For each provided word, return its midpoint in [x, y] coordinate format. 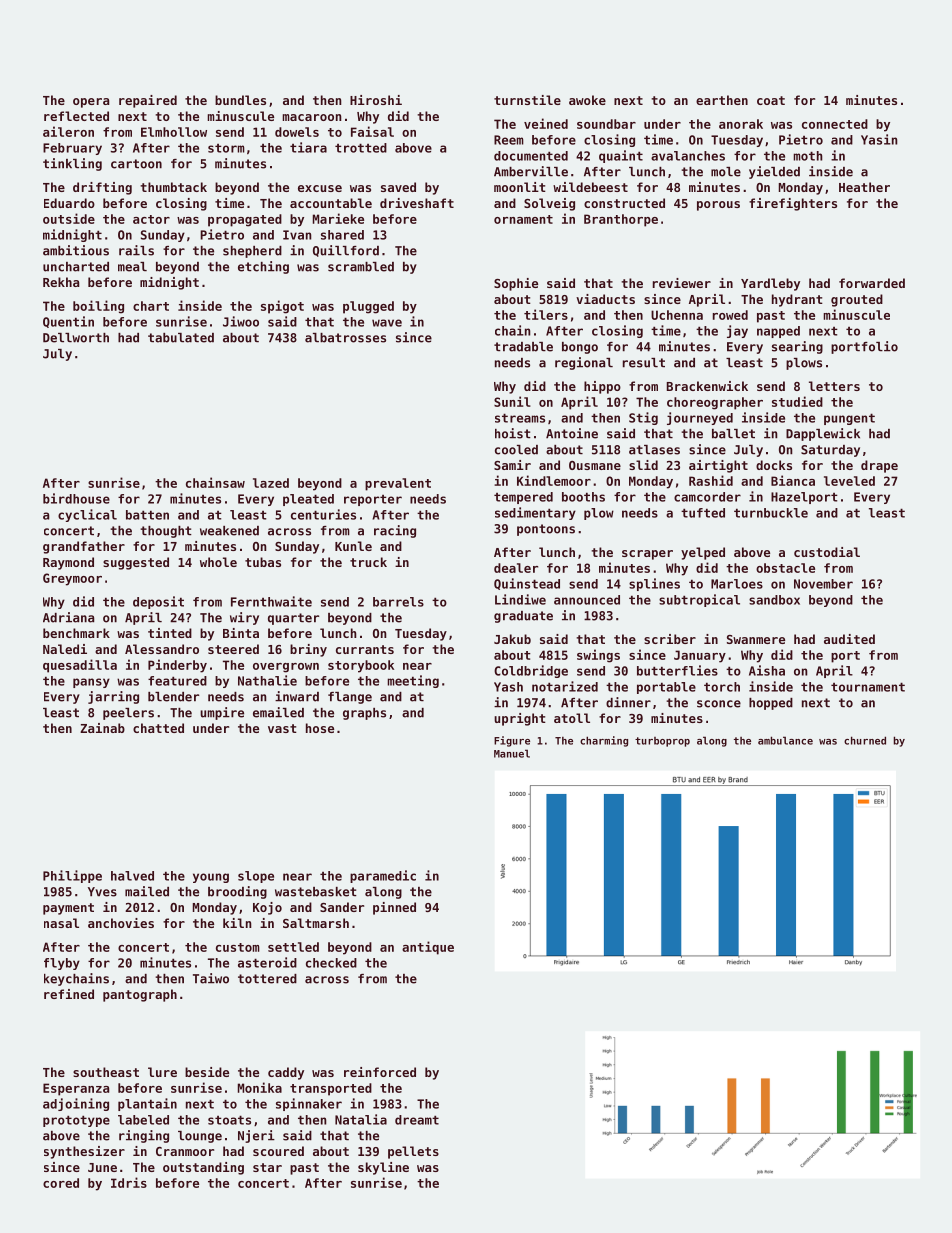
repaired [148, 101]
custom [238, 947]
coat [771, 100]
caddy [286, 1073]
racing [395, 531]
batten [147, 515]
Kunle [353, 546]
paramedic [383, 876]
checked [331, 963]
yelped [703, 553]
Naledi [65, 649]
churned [865, 740]
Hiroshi [376, 100]
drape [879, 466]
